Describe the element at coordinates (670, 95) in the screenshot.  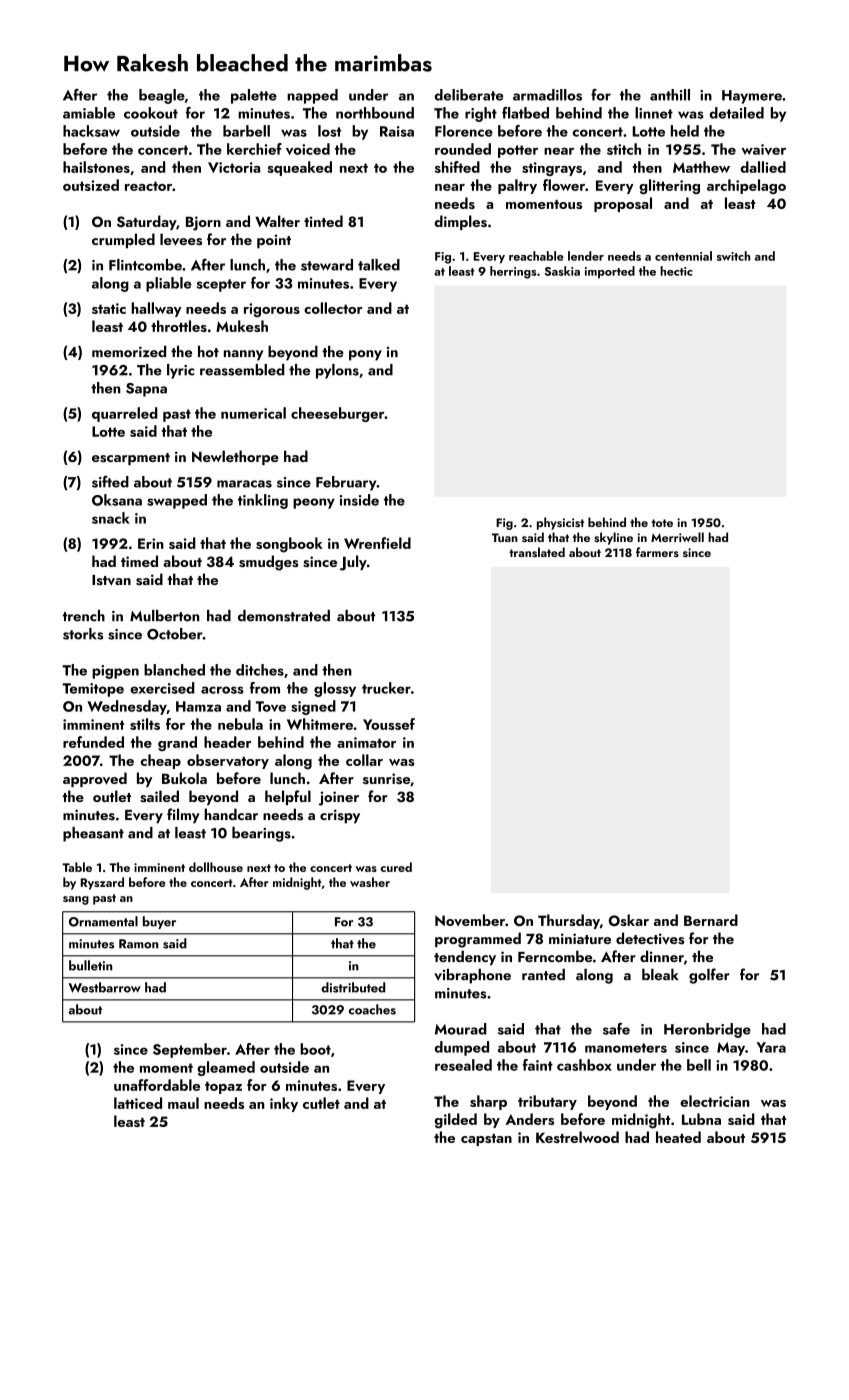
I see `anthill` at that location.
